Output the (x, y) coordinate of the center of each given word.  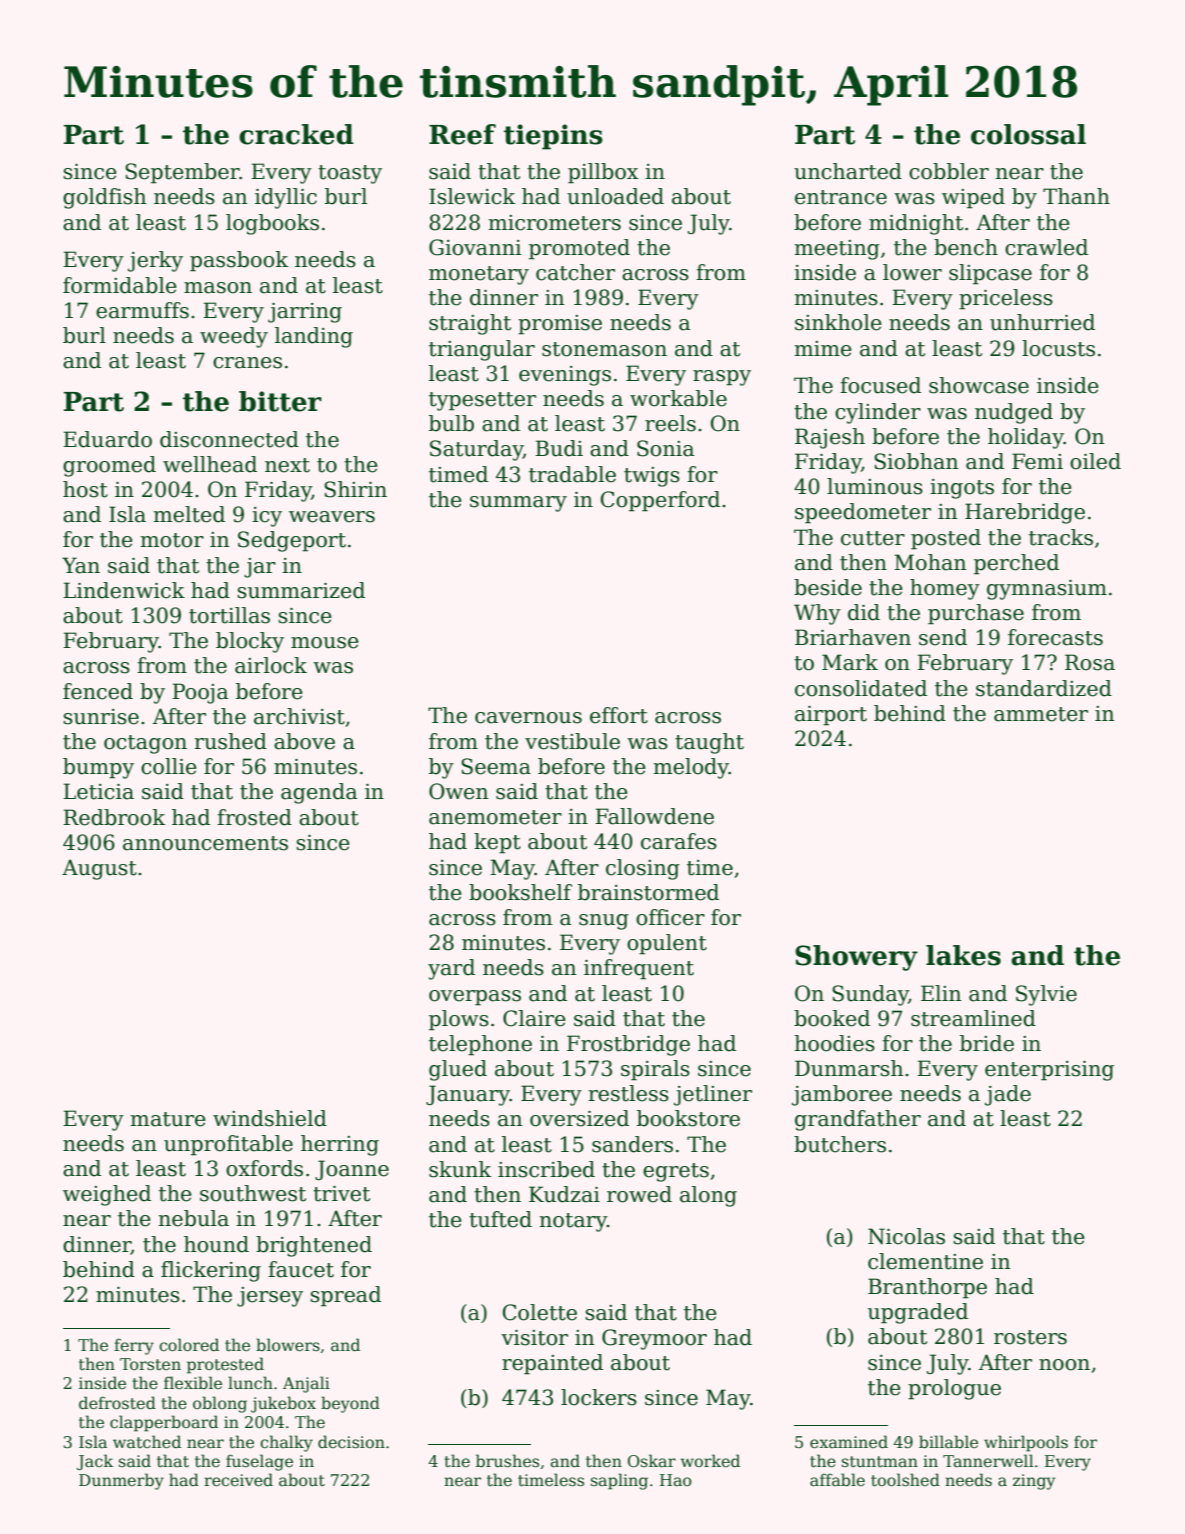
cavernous (528, 718)
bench (966, 247)
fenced (98, 691)
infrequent (639, 969)
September (182, 173)
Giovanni (475, 247)
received (238, 1480)
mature (168, 1119)
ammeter (1041, 714)
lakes (963, 955)
